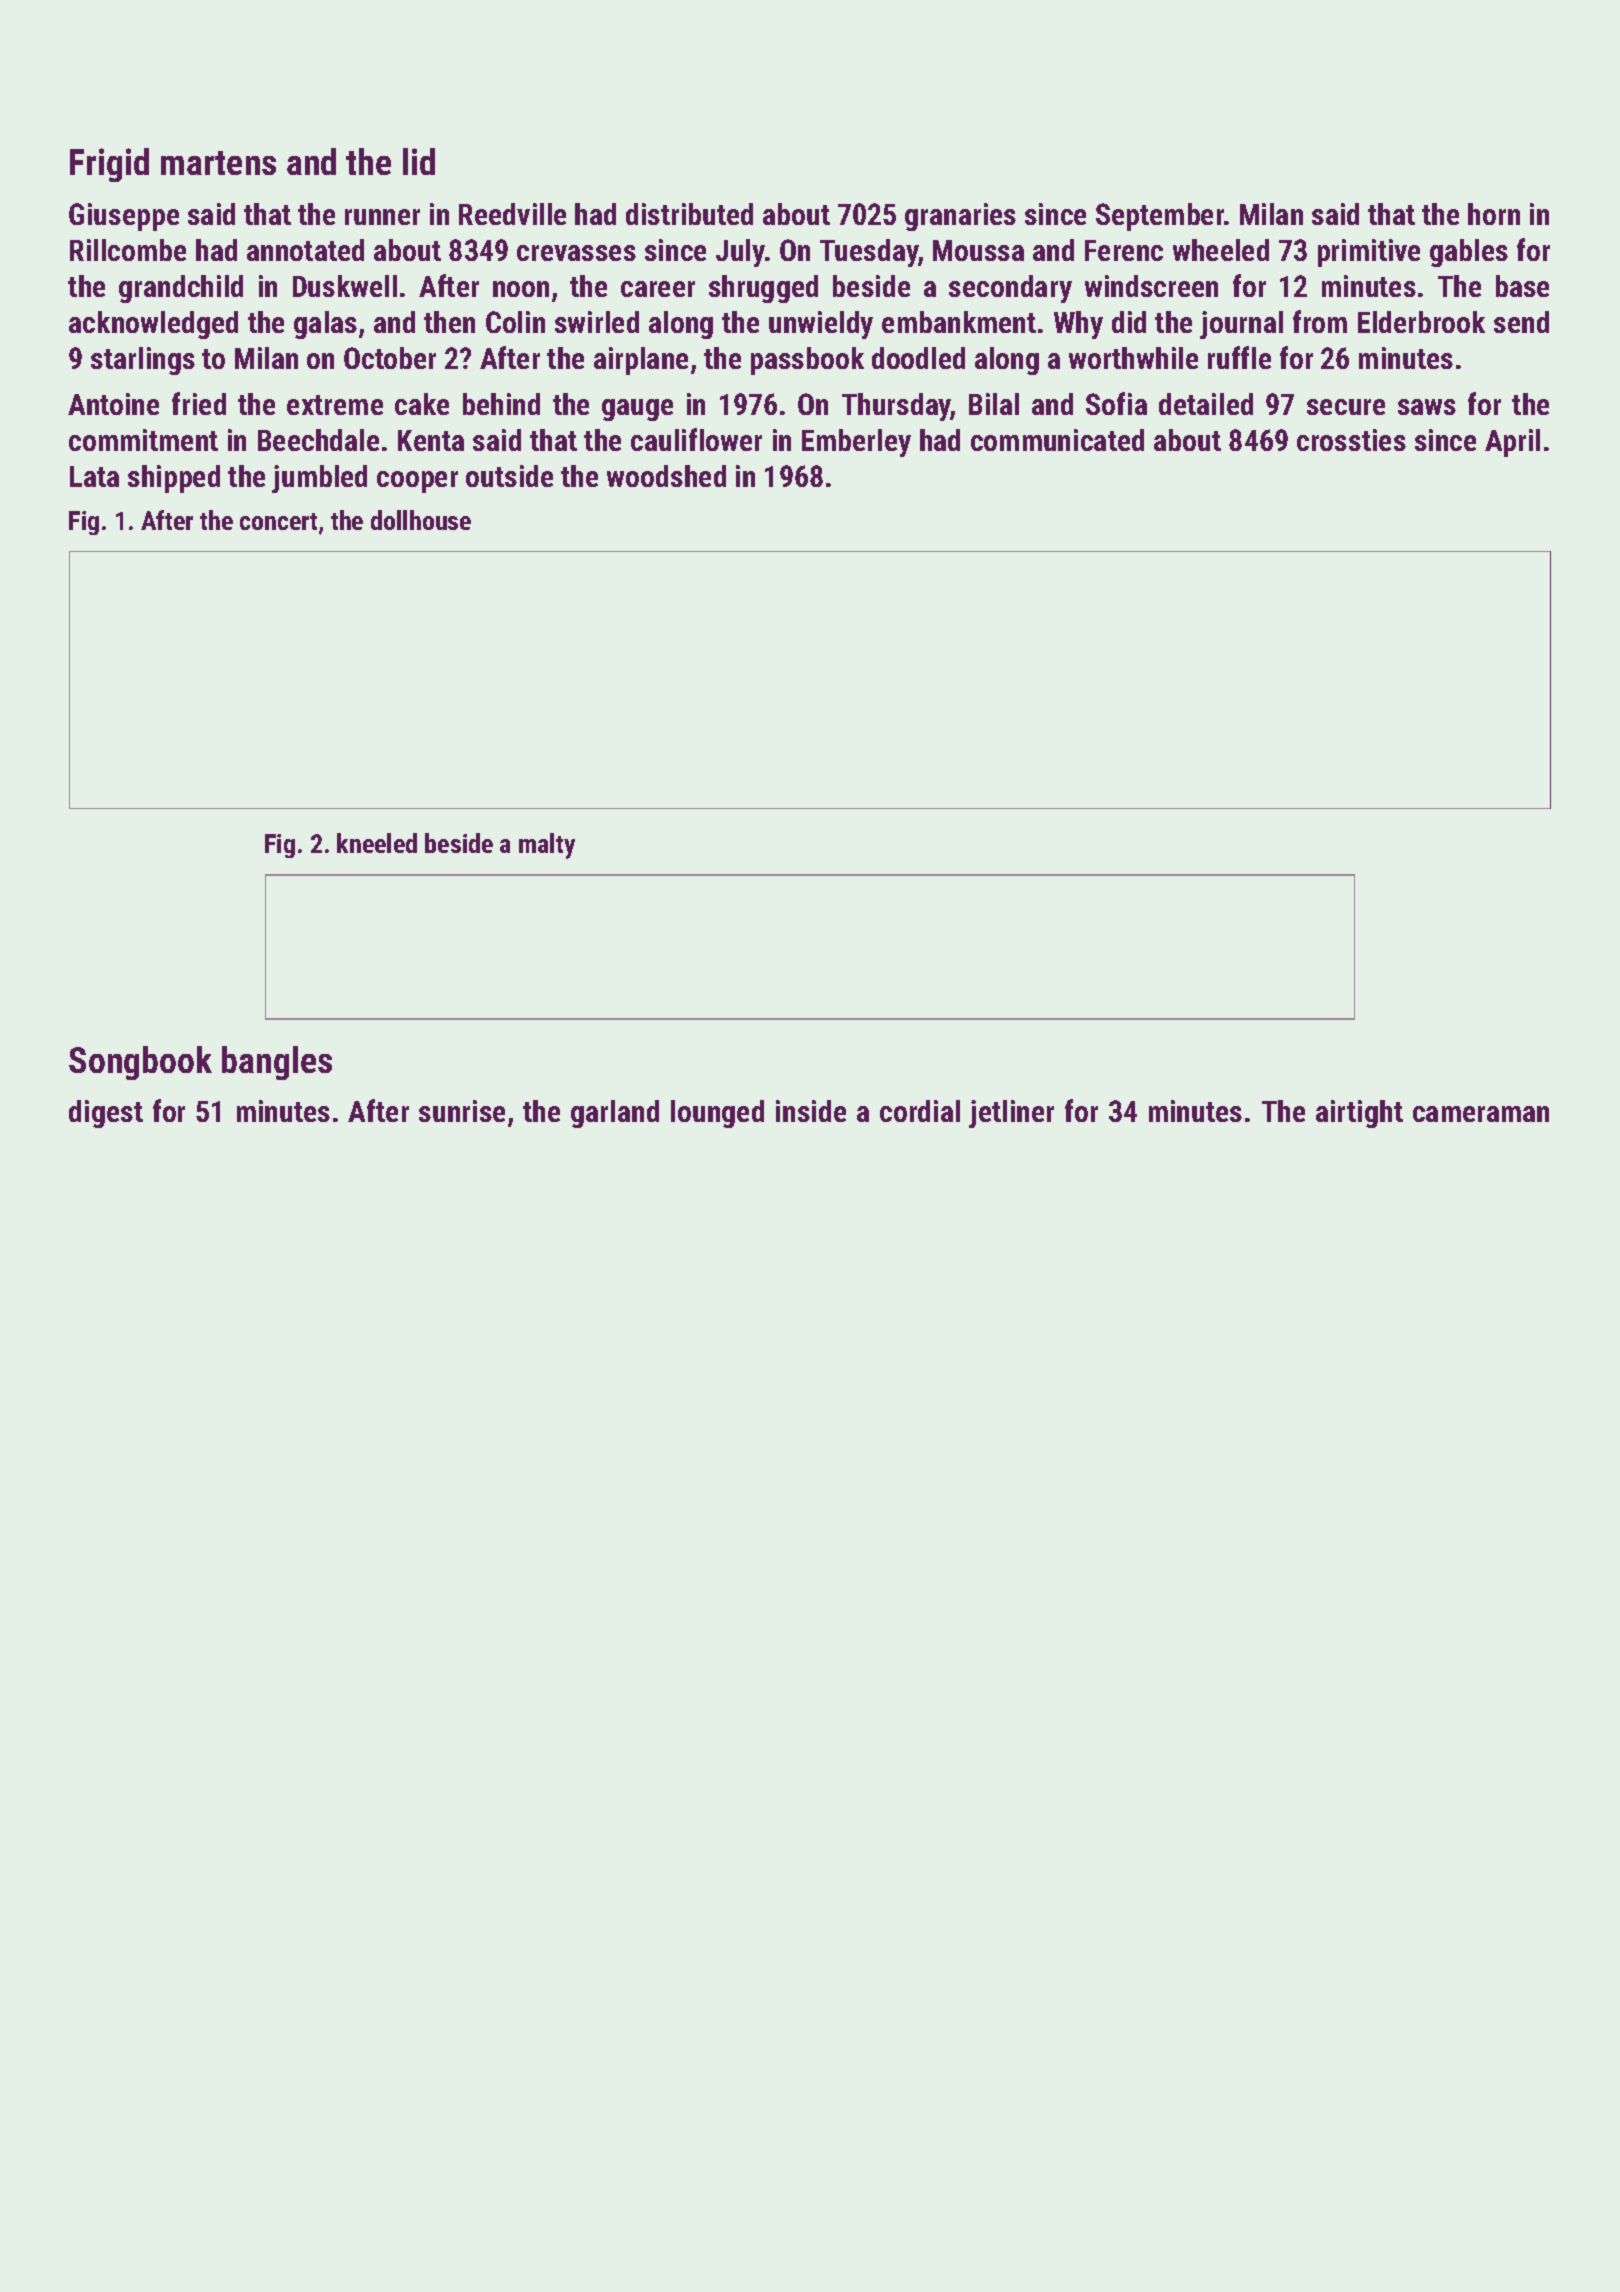 The height and width of the screenshot is (2292, 1620). I want to click on malty, so click(547, 846).
